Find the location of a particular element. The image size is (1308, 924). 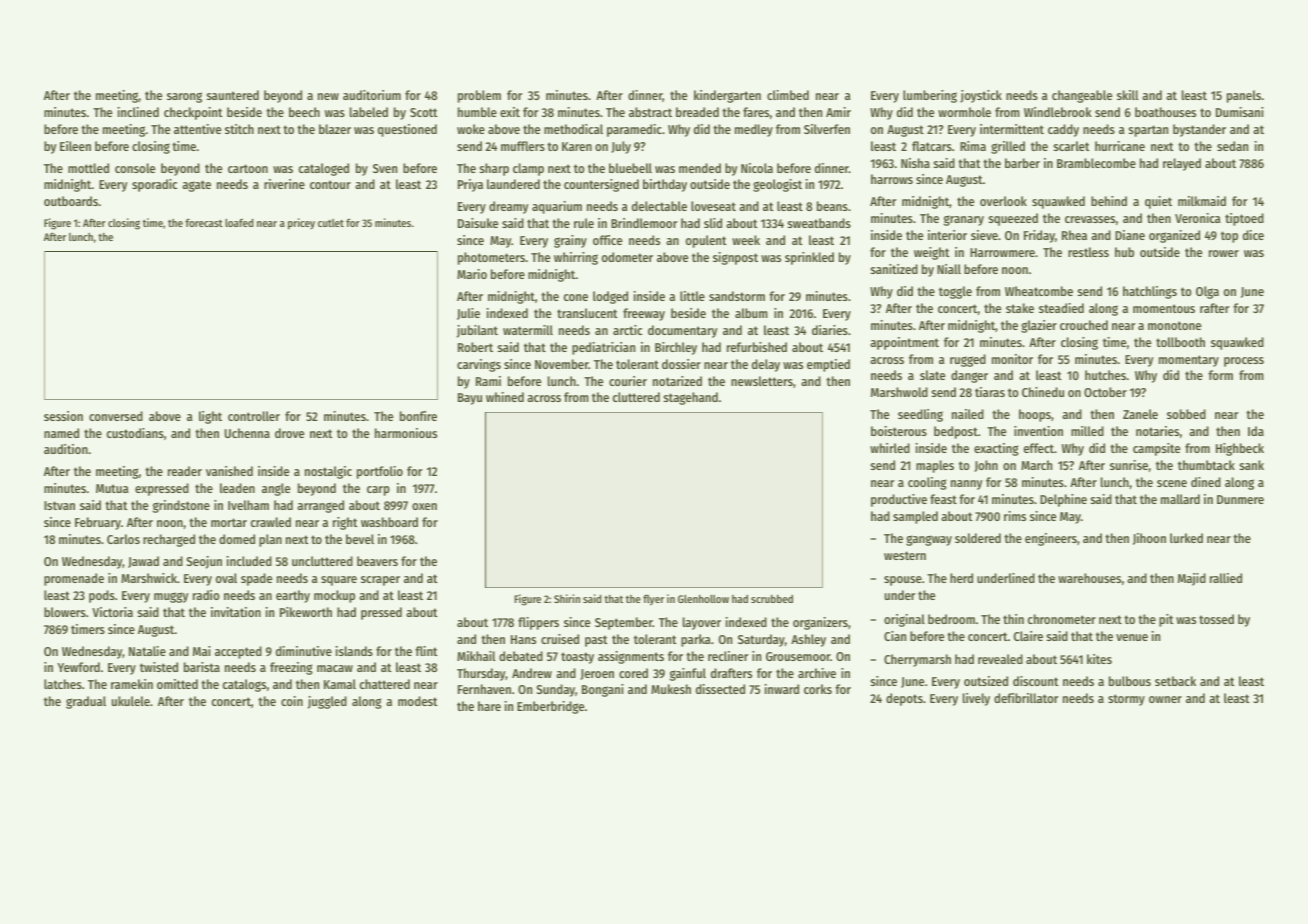

jubilant is located at coordinates (477, 331).
